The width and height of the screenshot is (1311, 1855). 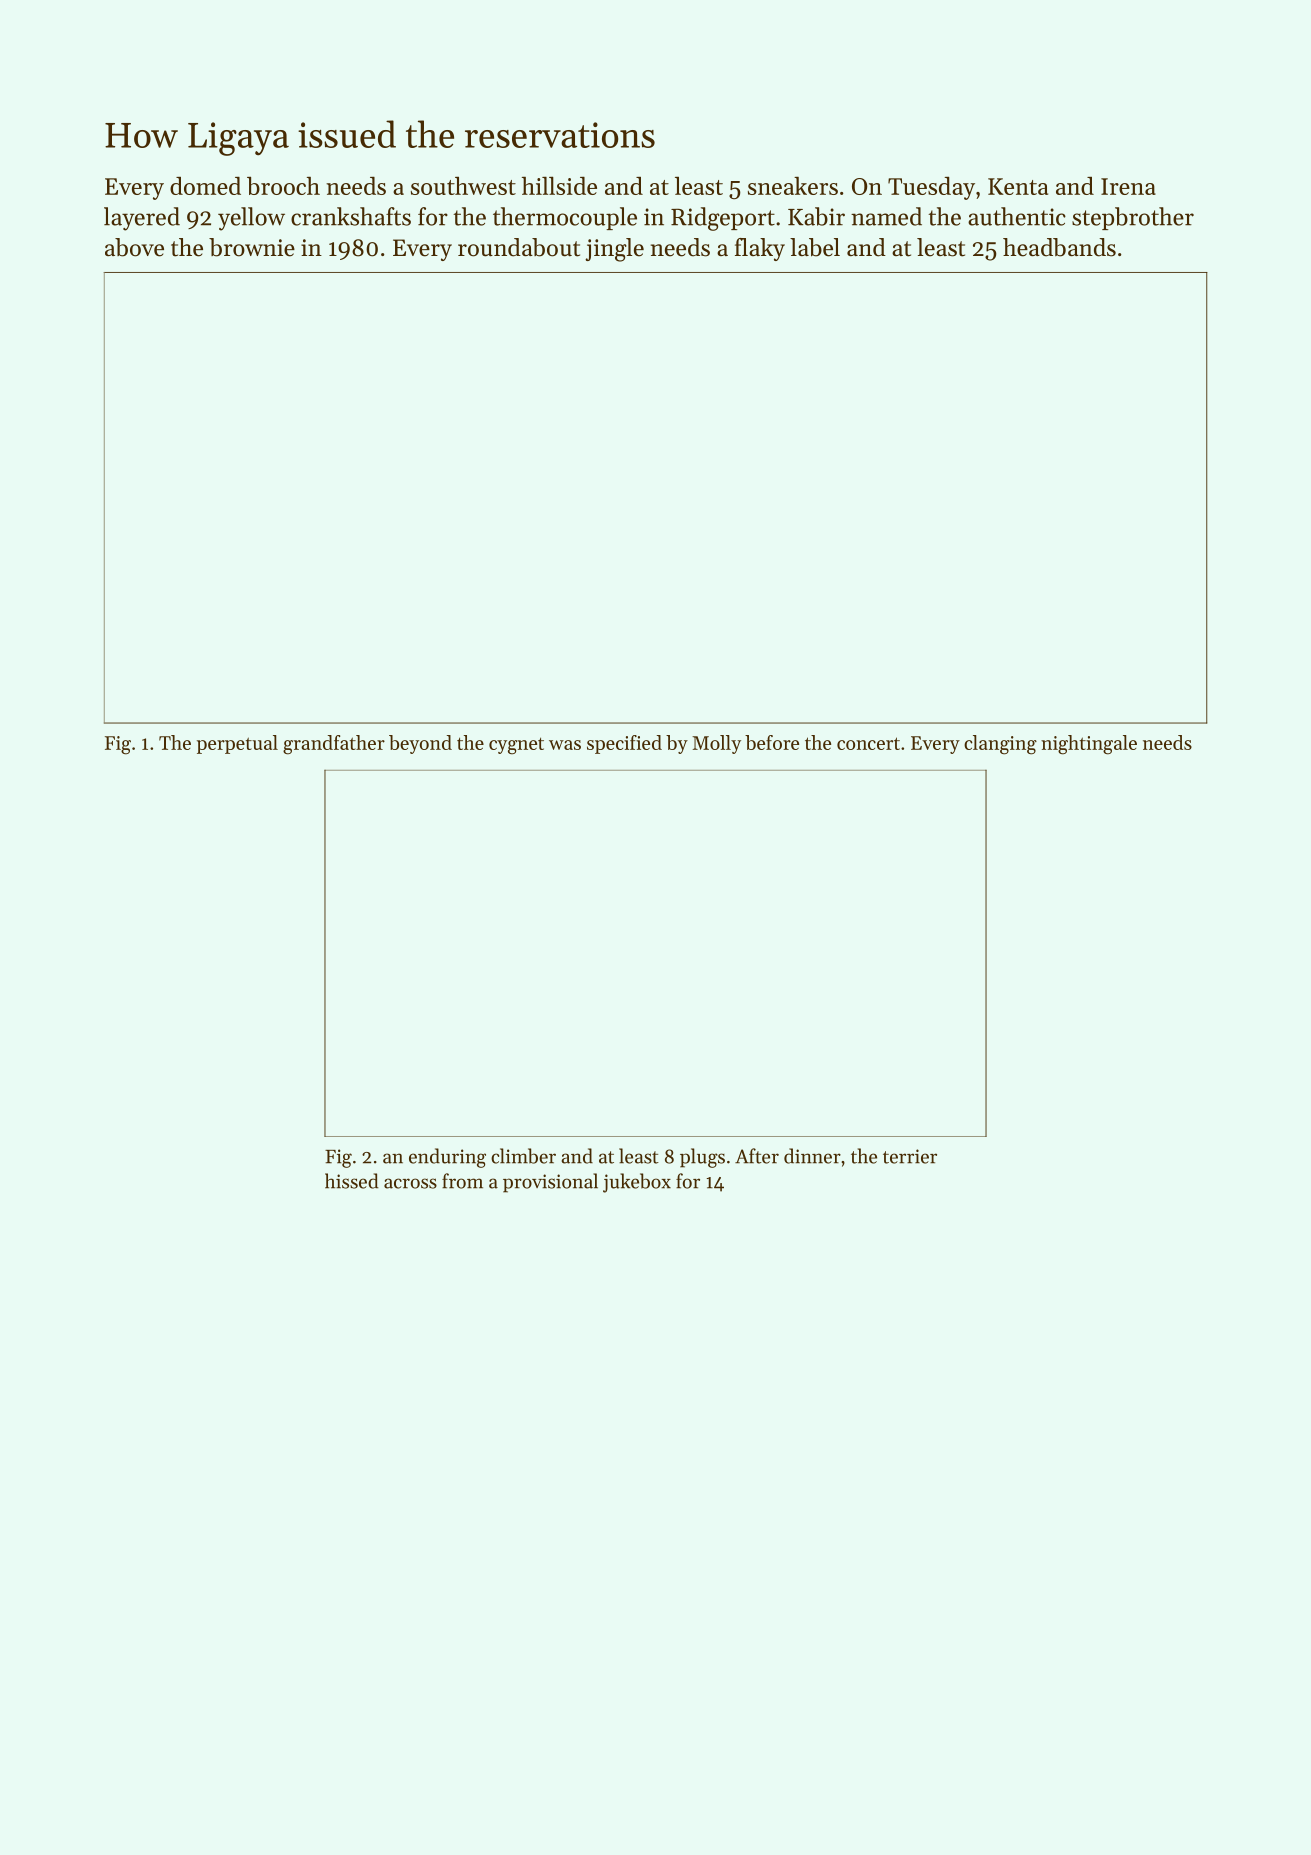 I want to click on crankshafts, so click(x=351, y=216).
